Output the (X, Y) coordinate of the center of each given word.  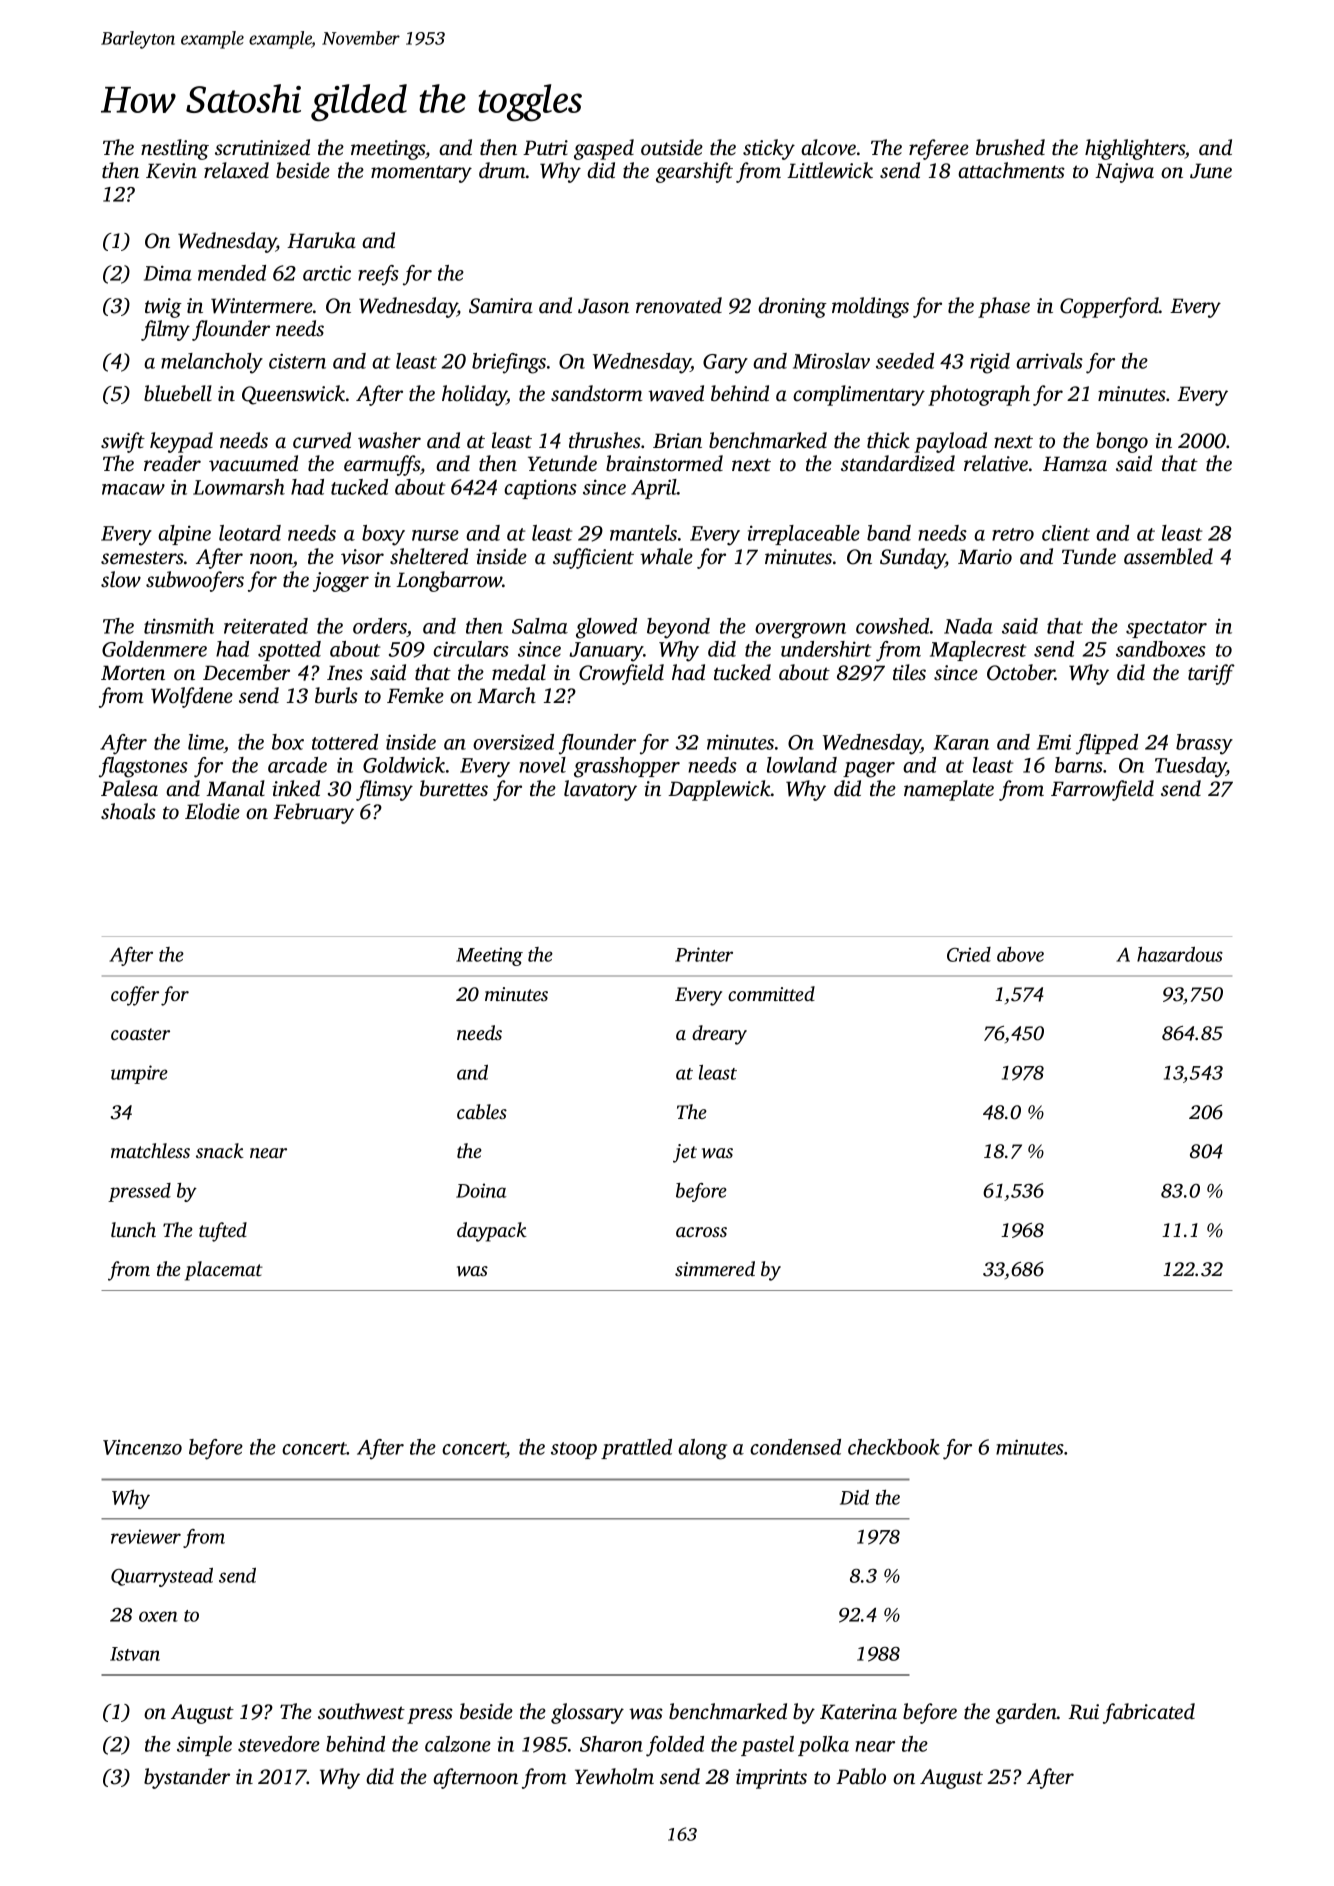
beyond (678, 628)
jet (685, 1153)
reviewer (146, 1536)
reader (172, 463)
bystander (187, 1778)
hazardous (1180, 954)
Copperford (1109, 307)
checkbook (894, 1447)
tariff (1211, 674)
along (702, 1449)
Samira (501, 306)
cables (482, 1111)
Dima (168, 273)
